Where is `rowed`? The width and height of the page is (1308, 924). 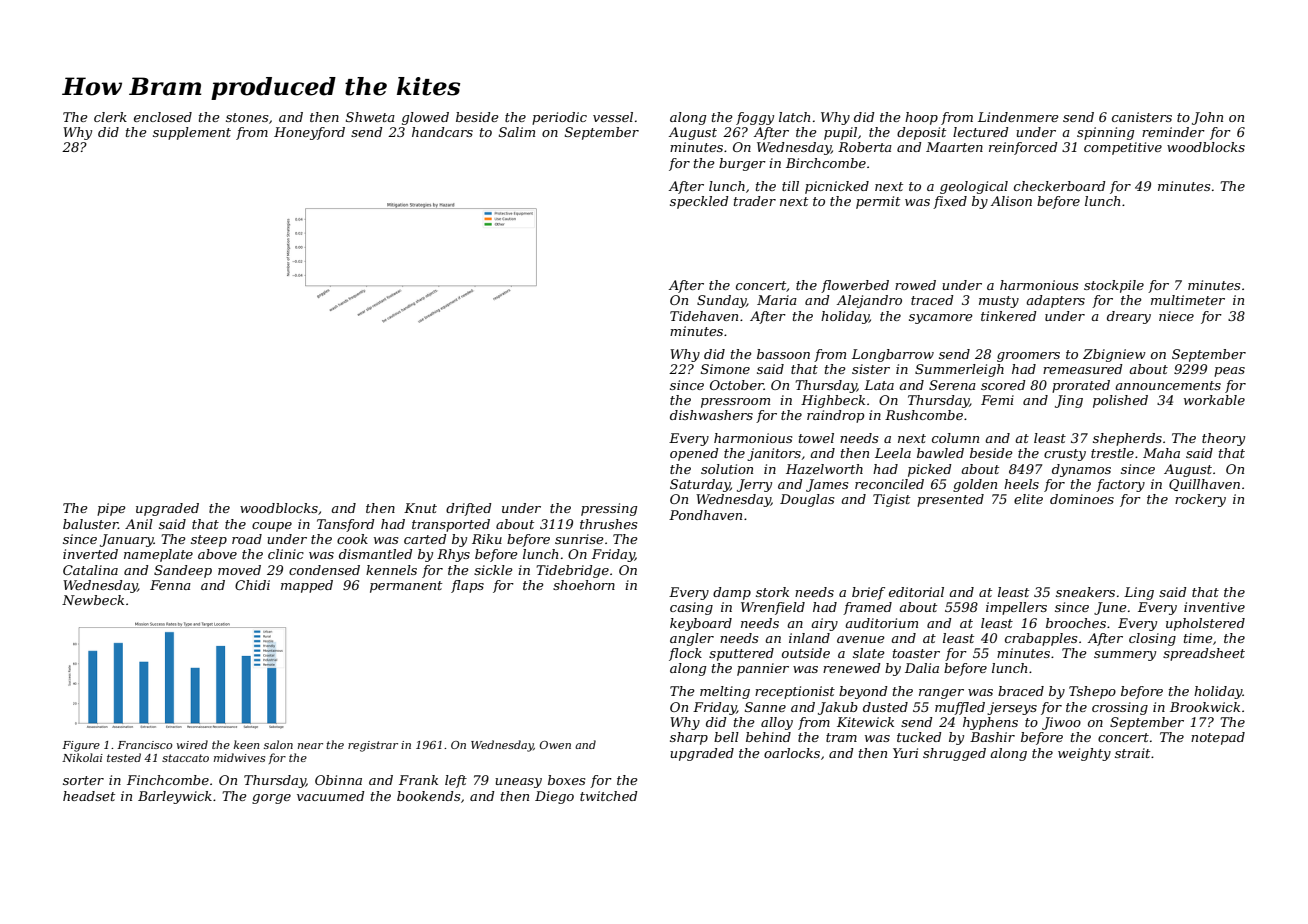 rowed is located at coordinates (915, 285).
